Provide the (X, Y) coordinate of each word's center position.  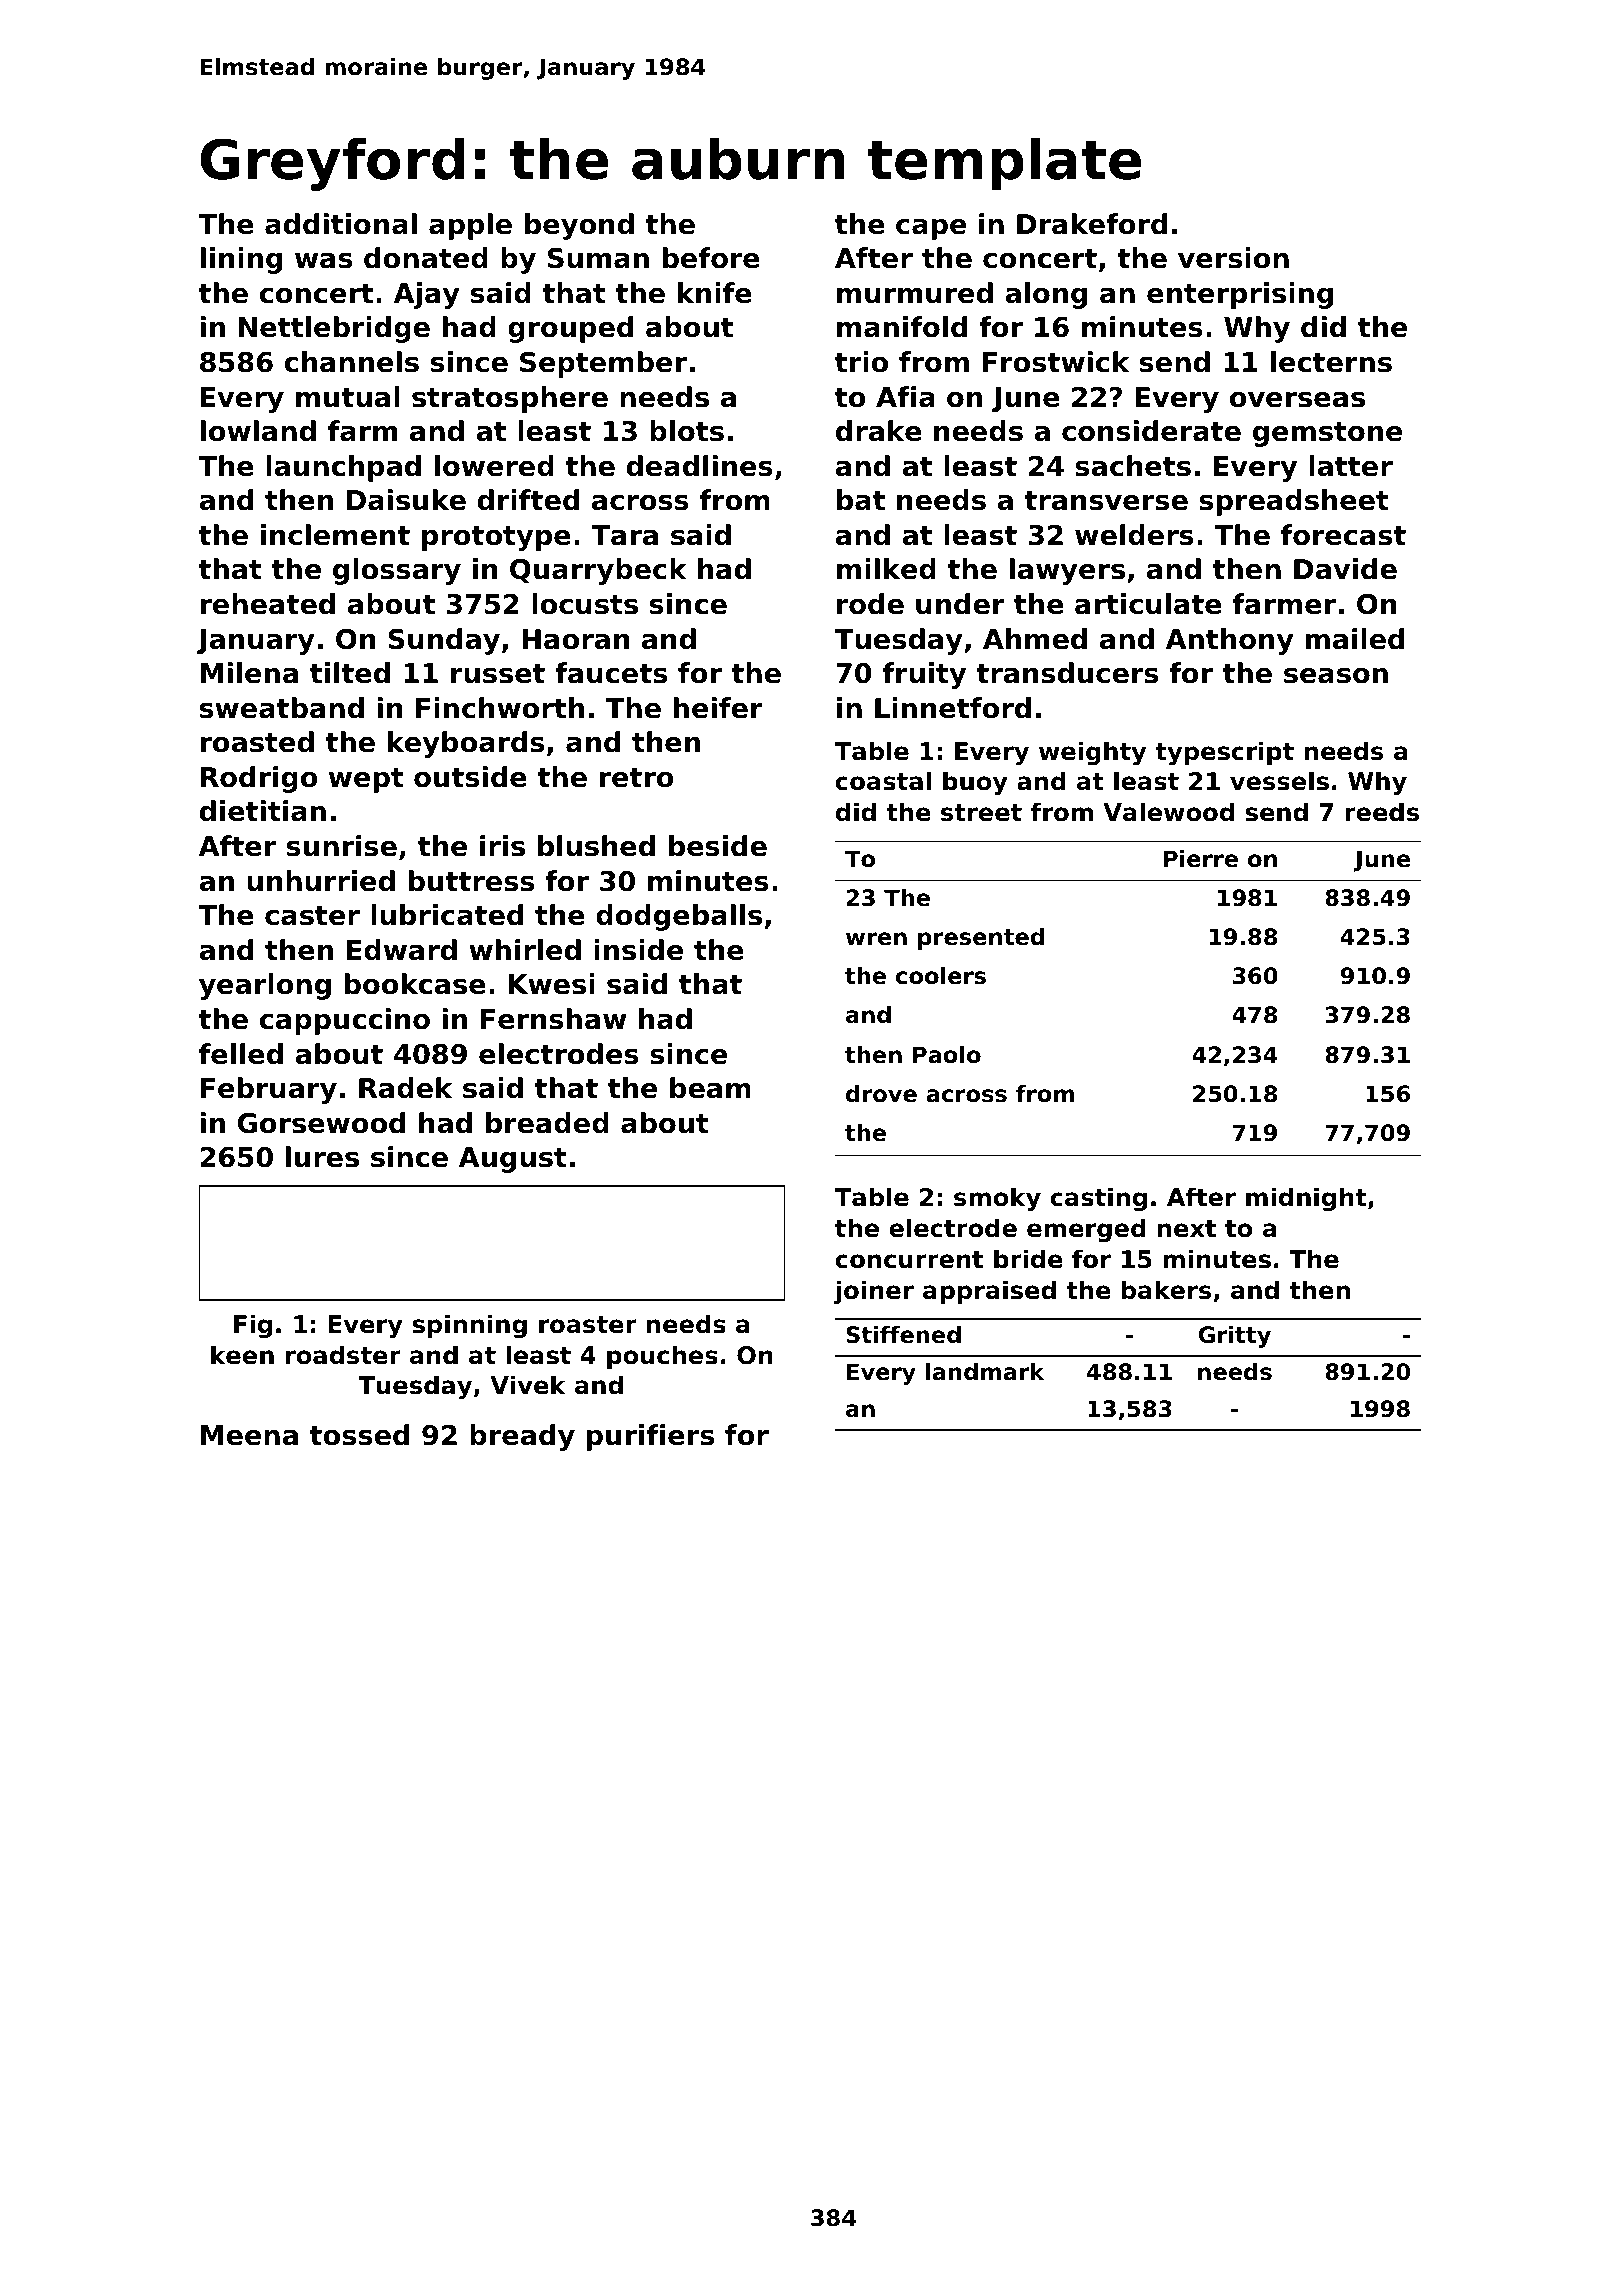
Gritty (1235, 1337)
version (1233, 258)
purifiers (650, 1437)
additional (341, 224)
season (1336, 676)
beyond (579, 226)
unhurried (321, 881)
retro (637, 778)
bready (522, 1437)
